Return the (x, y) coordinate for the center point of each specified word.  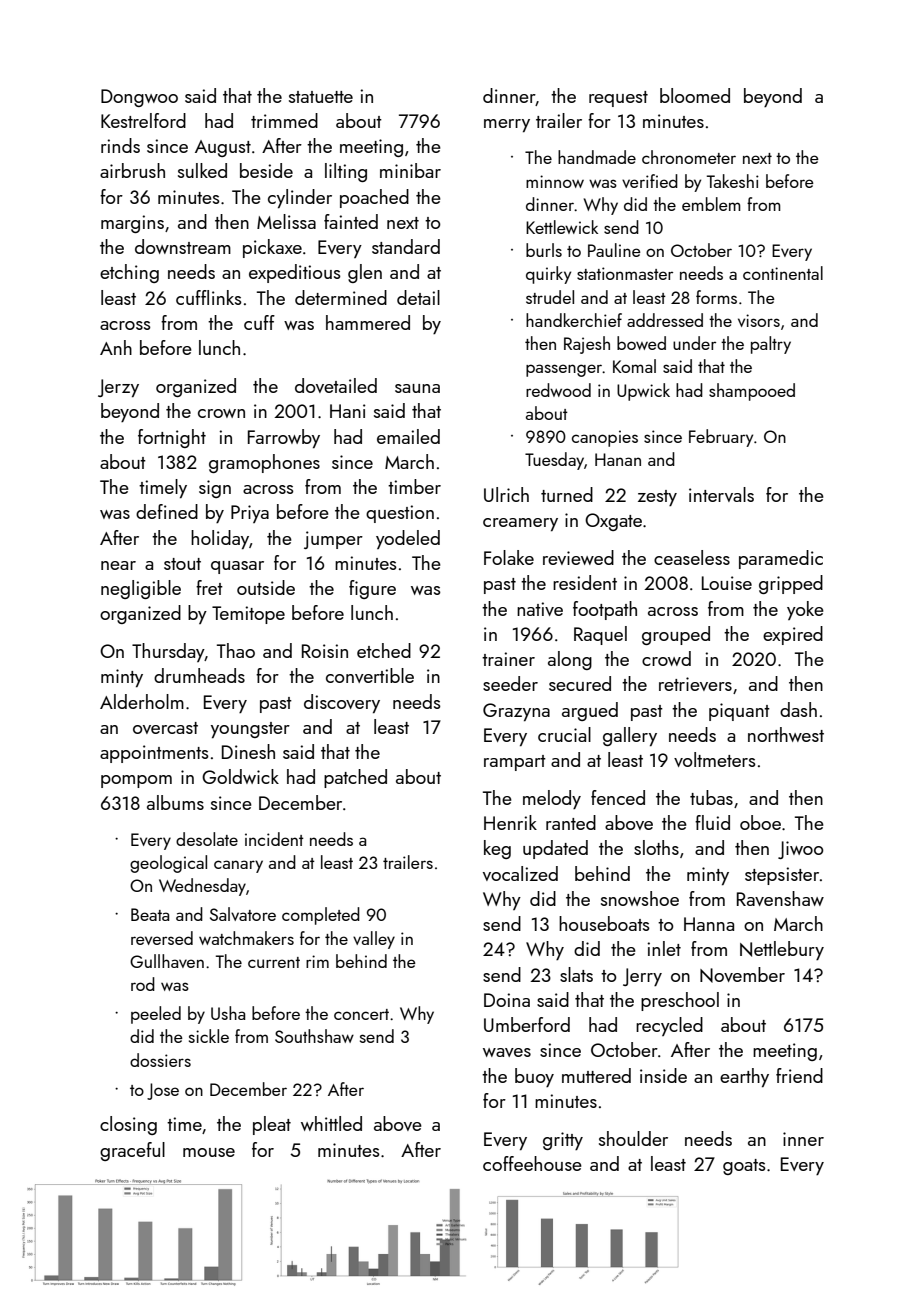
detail (418, 297)
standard (406, 246)
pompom (136, 781)
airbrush (132, 170)
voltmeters (715, 759)
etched (384, 650)
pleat (272, 1125)
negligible (141, 589)
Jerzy (118, 388)
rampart (515, 763)
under (694, 343)
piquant (739, 712)
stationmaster (625, 273)
